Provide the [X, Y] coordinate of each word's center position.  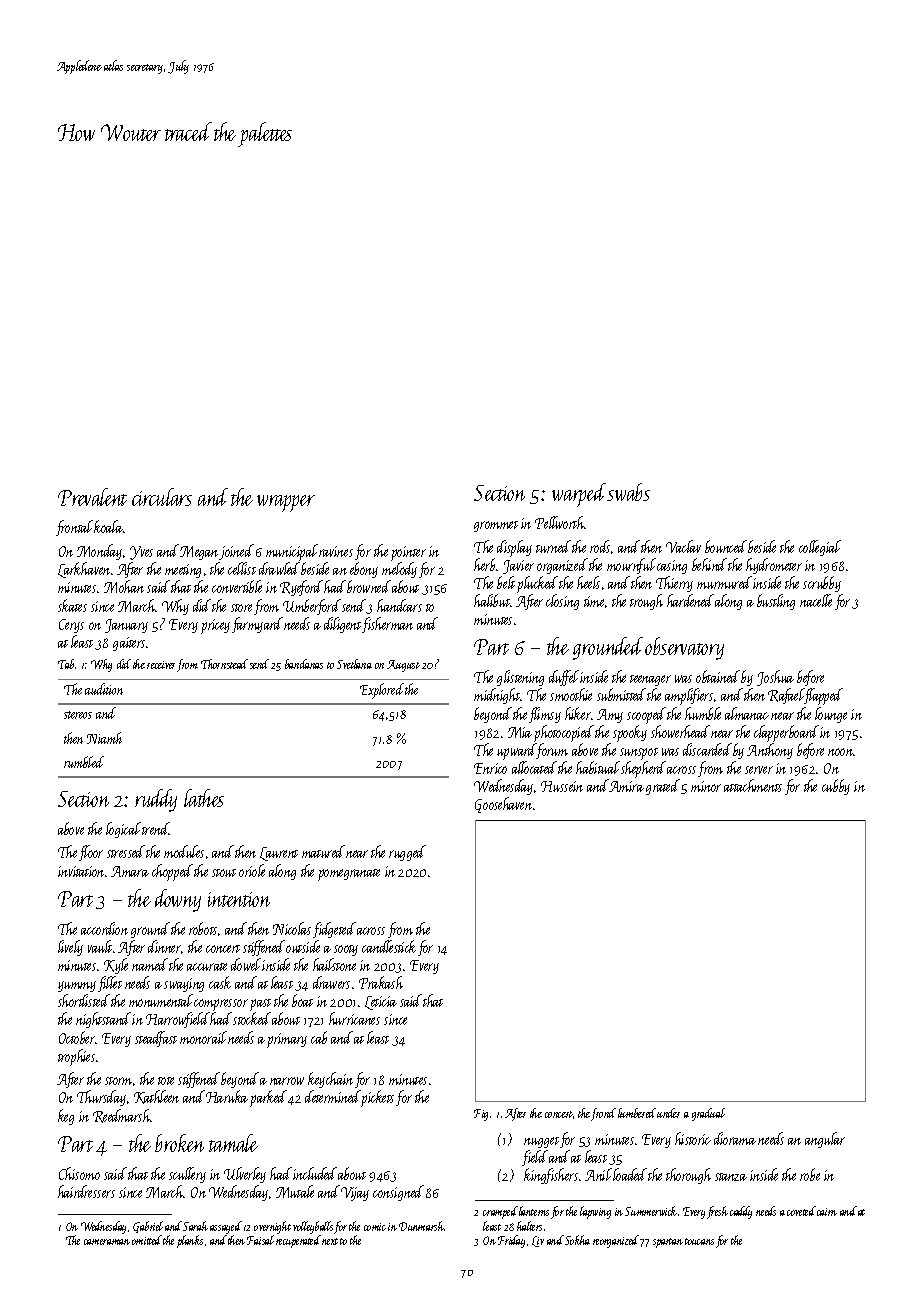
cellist [242, 568]
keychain [330, 1080]
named [150, 964]
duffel [564, 678]
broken [179, 1143]
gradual [708, 1114]
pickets [377, 1098]
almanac [747, 713]
